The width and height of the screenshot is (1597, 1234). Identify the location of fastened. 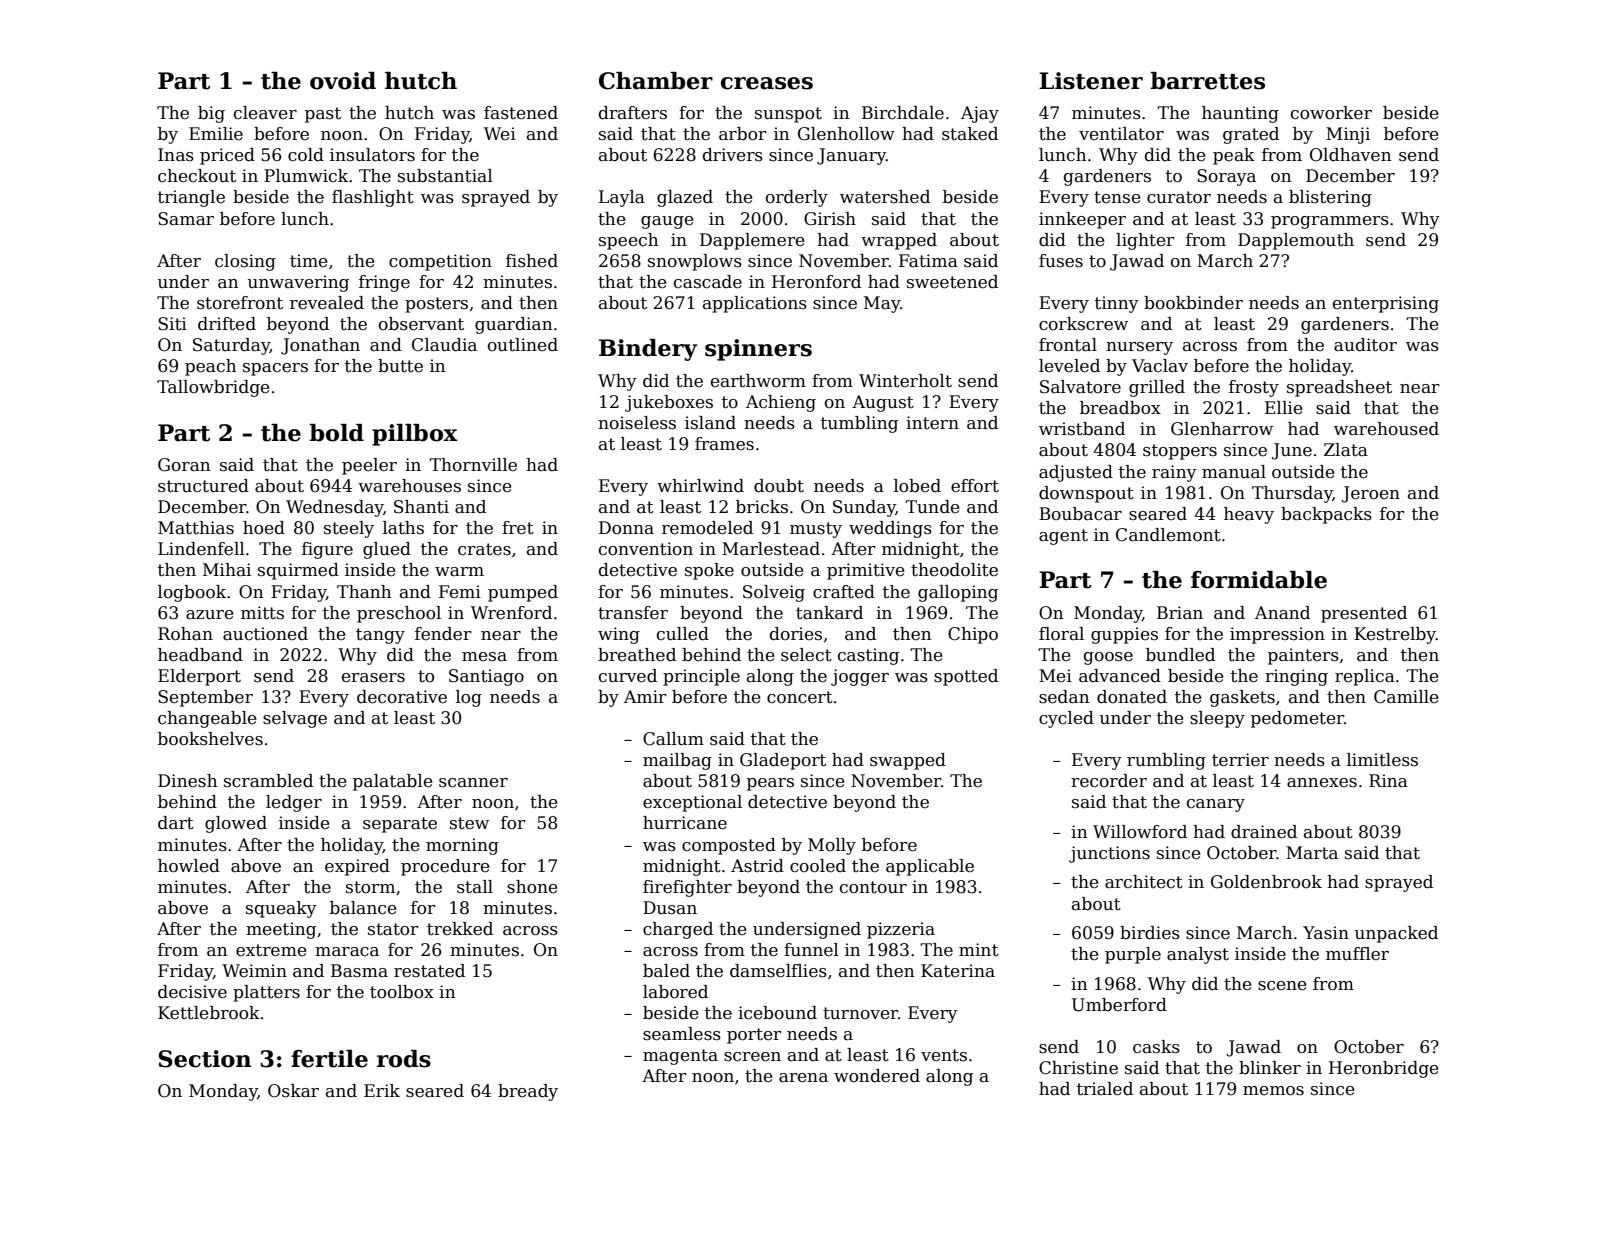
(521, 113).
